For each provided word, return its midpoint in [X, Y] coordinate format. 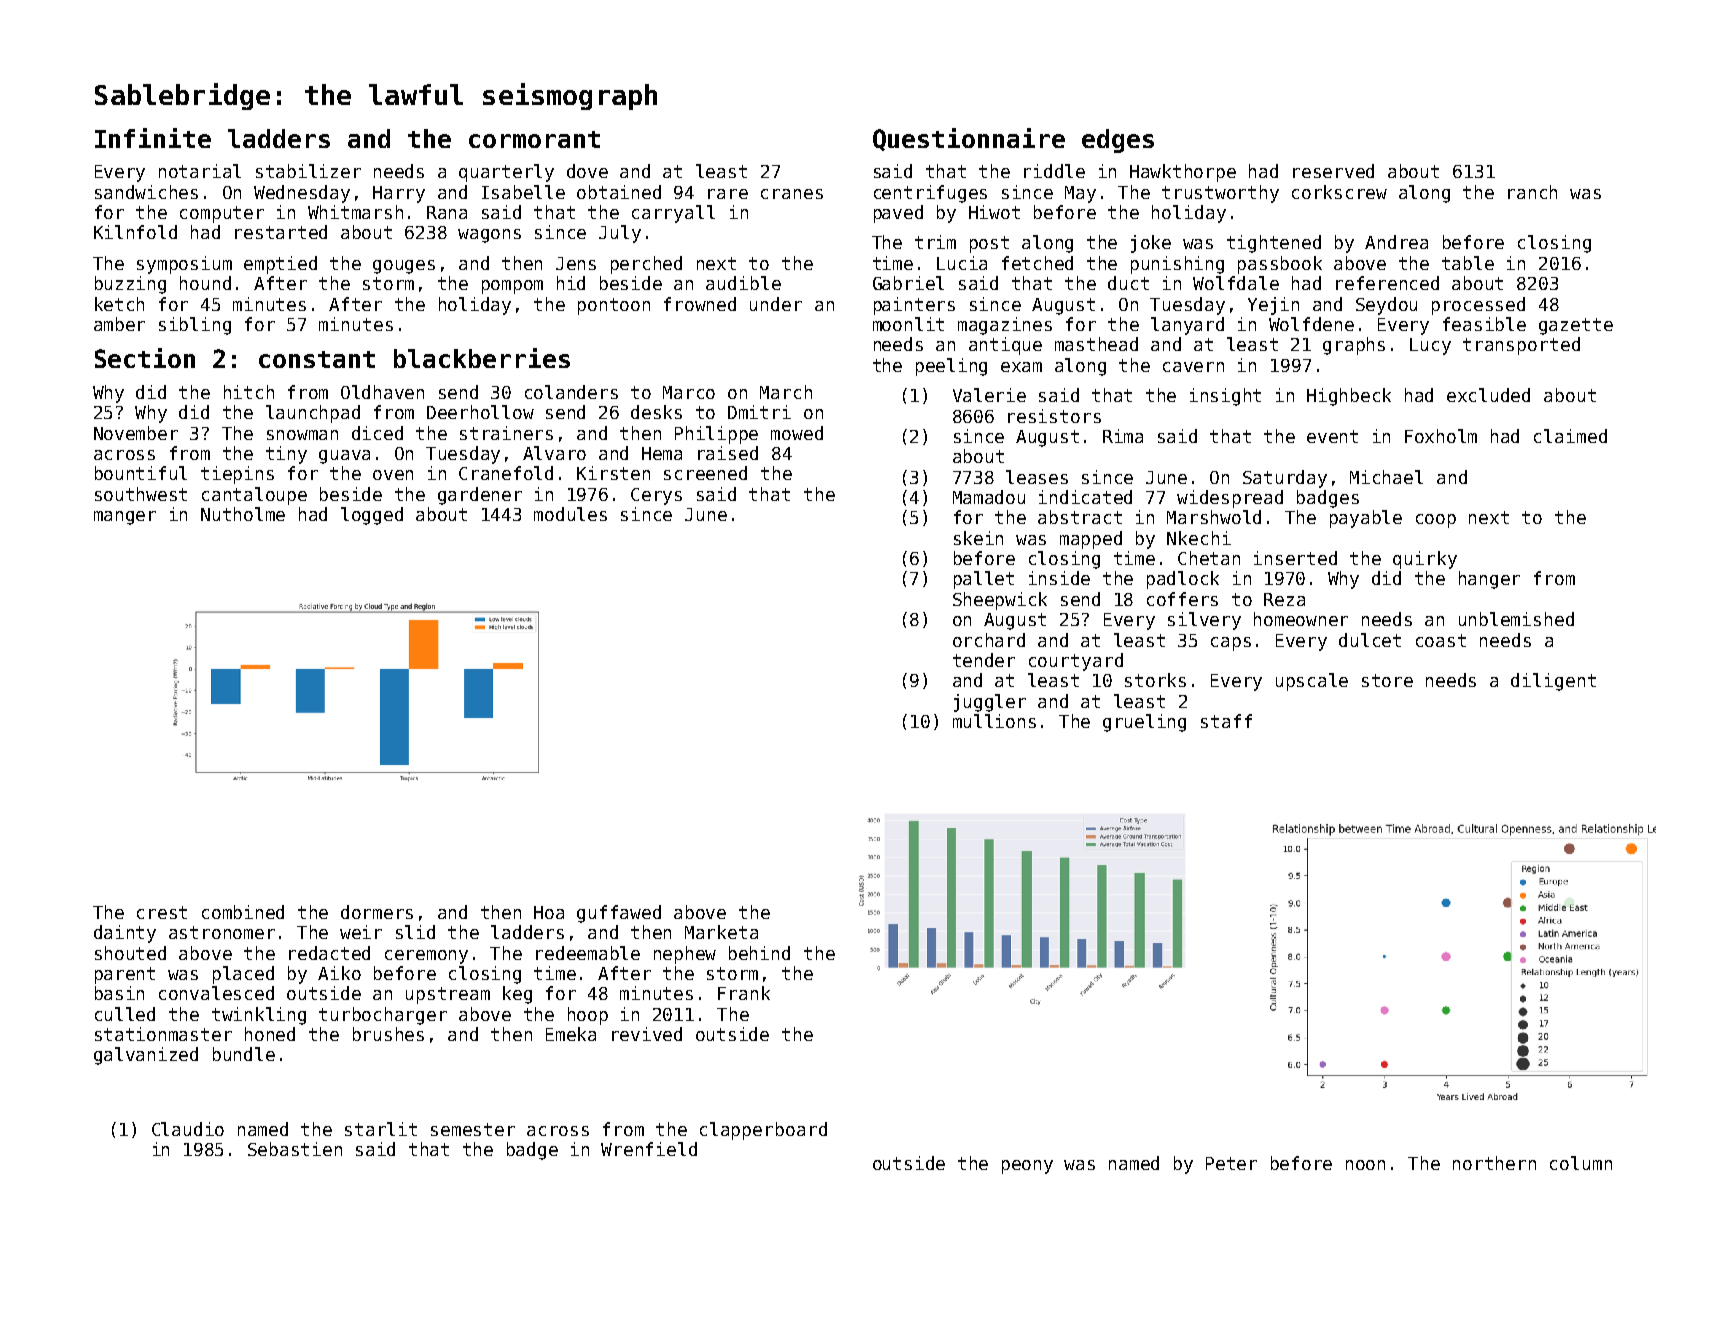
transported [1521, 346]
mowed [797, 433]
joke [1151, 244]
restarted [281, 232]
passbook [1280, 265]
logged [372, 516]
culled [125, 1014]
